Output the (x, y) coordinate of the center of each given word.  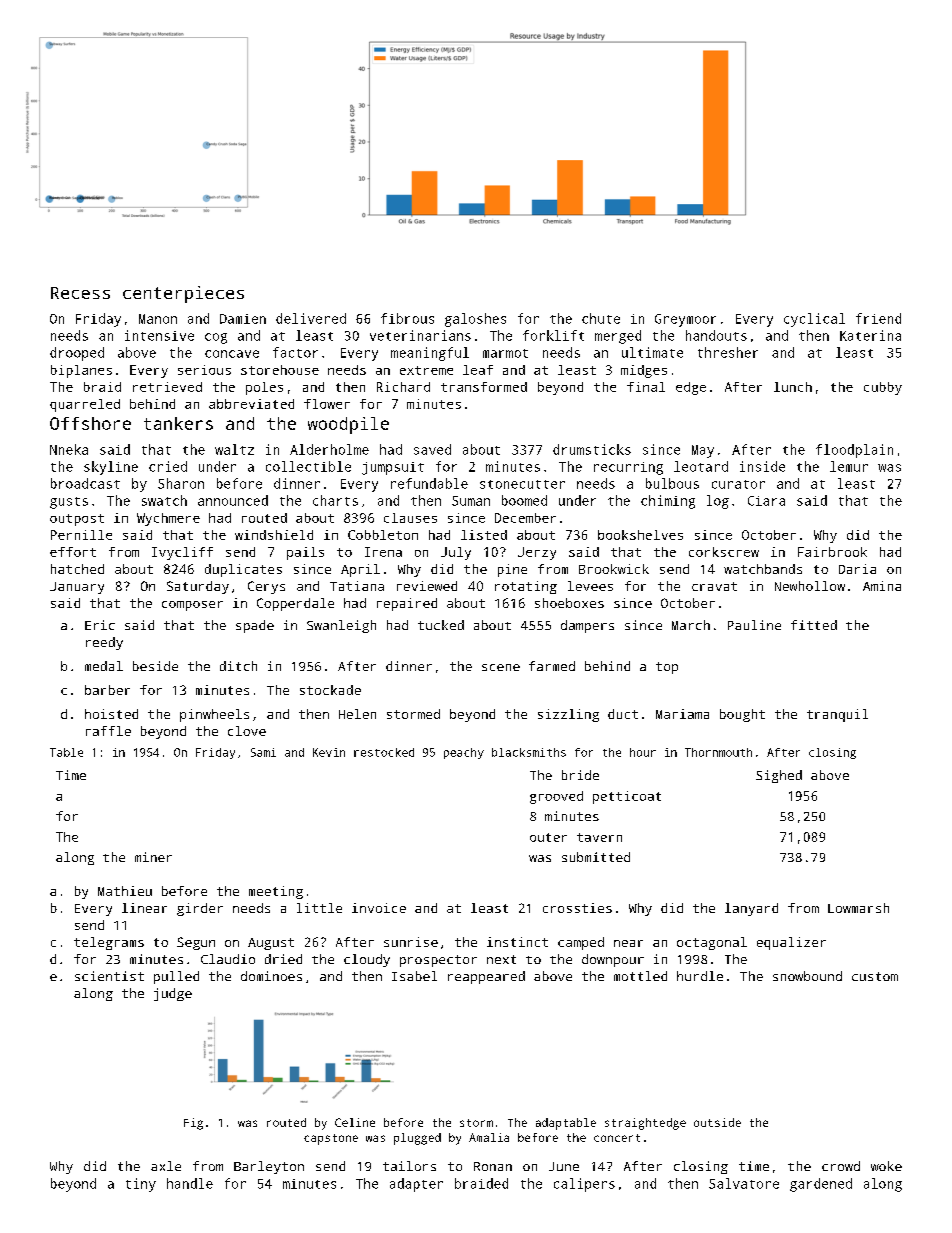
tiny (141, 1185)
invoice (379, 908)
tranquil (837, 715)
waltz (234, 449)
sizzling (568, 715)
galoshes (475, 320)
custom (875, 976)
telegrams (109, 943)
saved (432, 449)
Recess (80, 293)
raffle (108, 731)
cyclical (814, 320)
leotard (701, 466)
